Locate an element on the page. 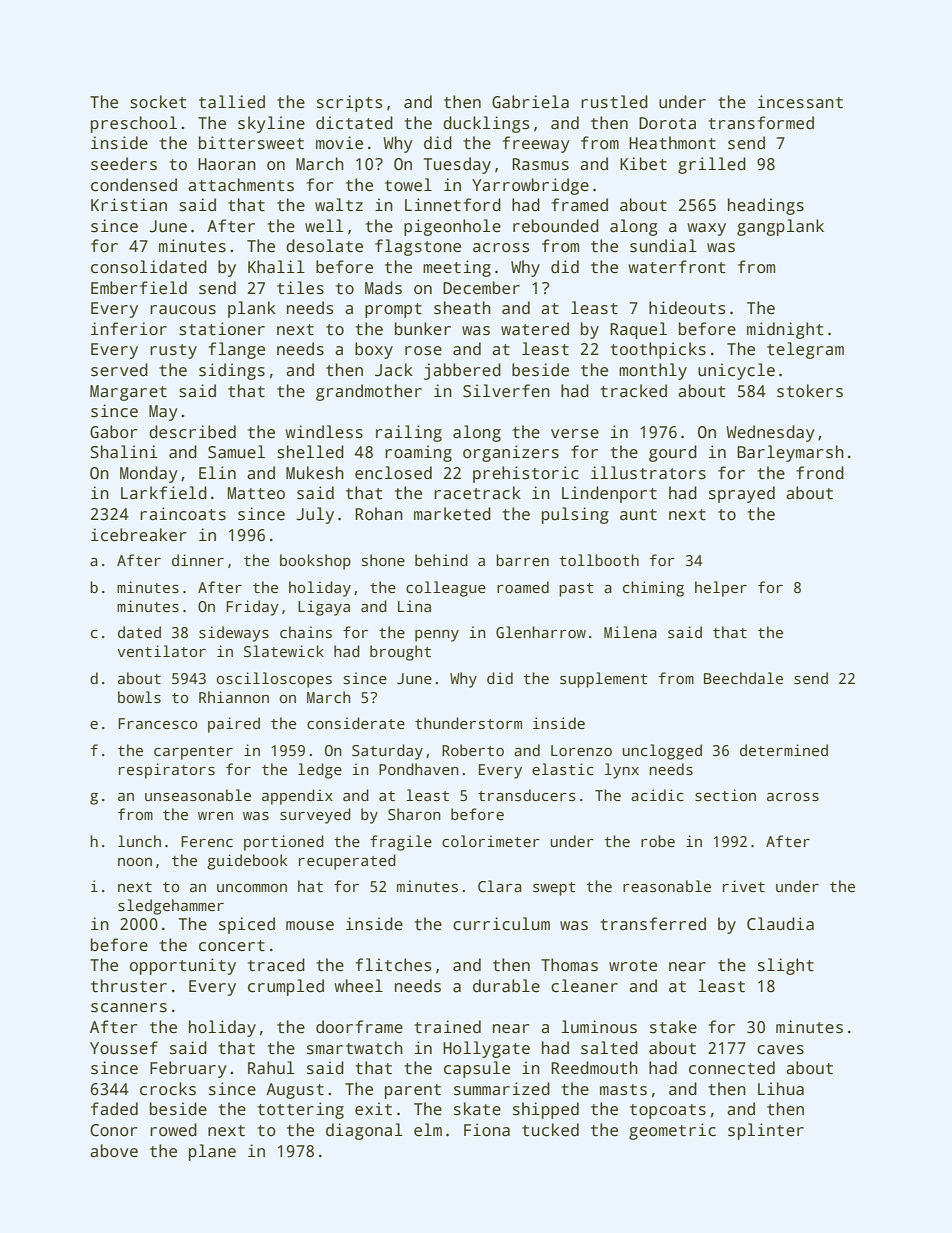  scanners is located at coordinates (129, 1008).
